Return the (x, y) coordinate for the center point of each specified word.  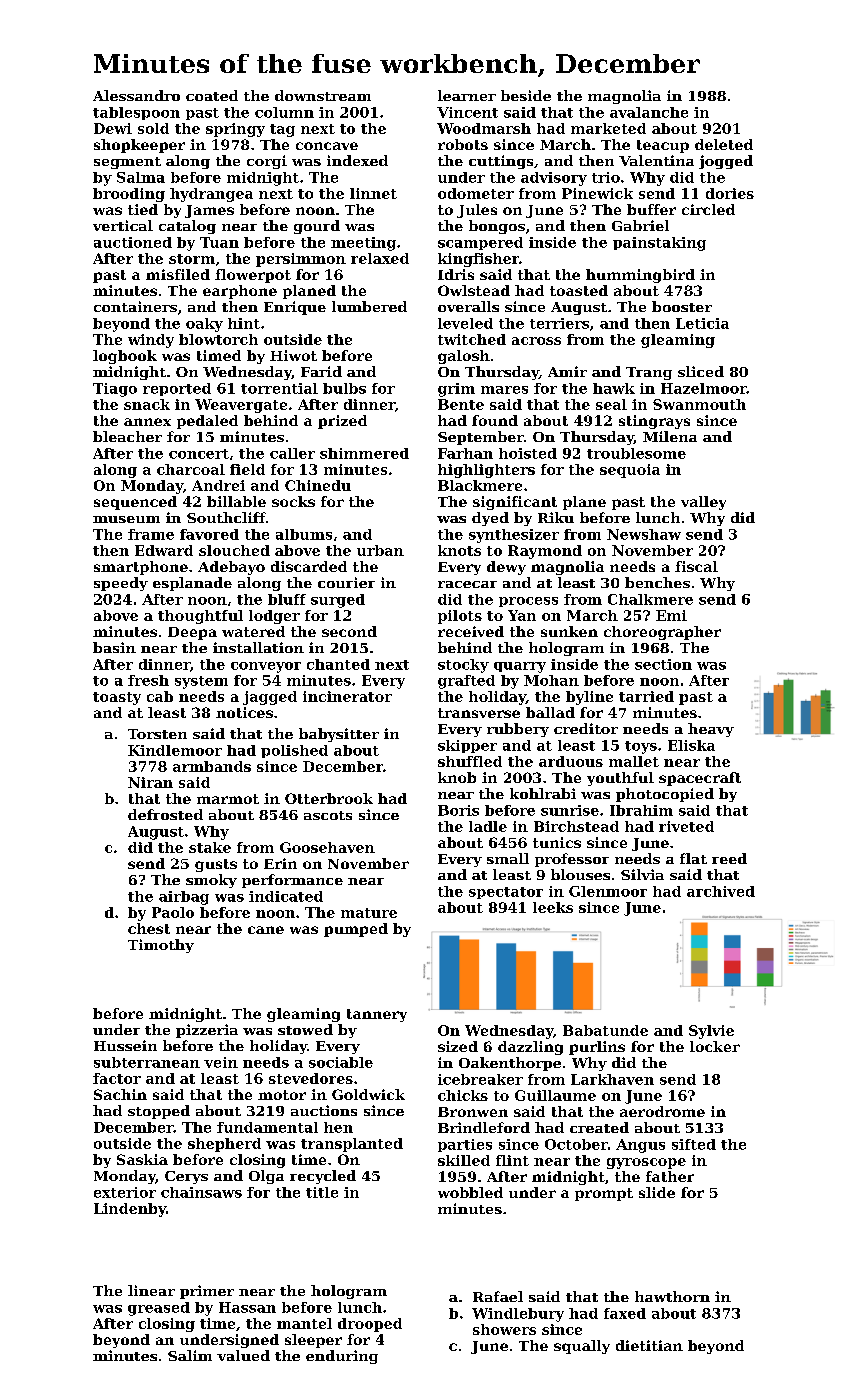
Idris (456, 274)
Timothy (161, 946)
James (209, 211)
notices (244, 712)
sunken (569, 631)
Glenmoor (608, 891)
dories (730, 193)
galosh (464, 357)
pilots (460, 617)
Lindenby (130, 1210)
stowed (305, 1029)
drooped (370, 1325)
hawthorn (672, 1296)
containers (135, 306)
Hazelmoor (704, 388)
